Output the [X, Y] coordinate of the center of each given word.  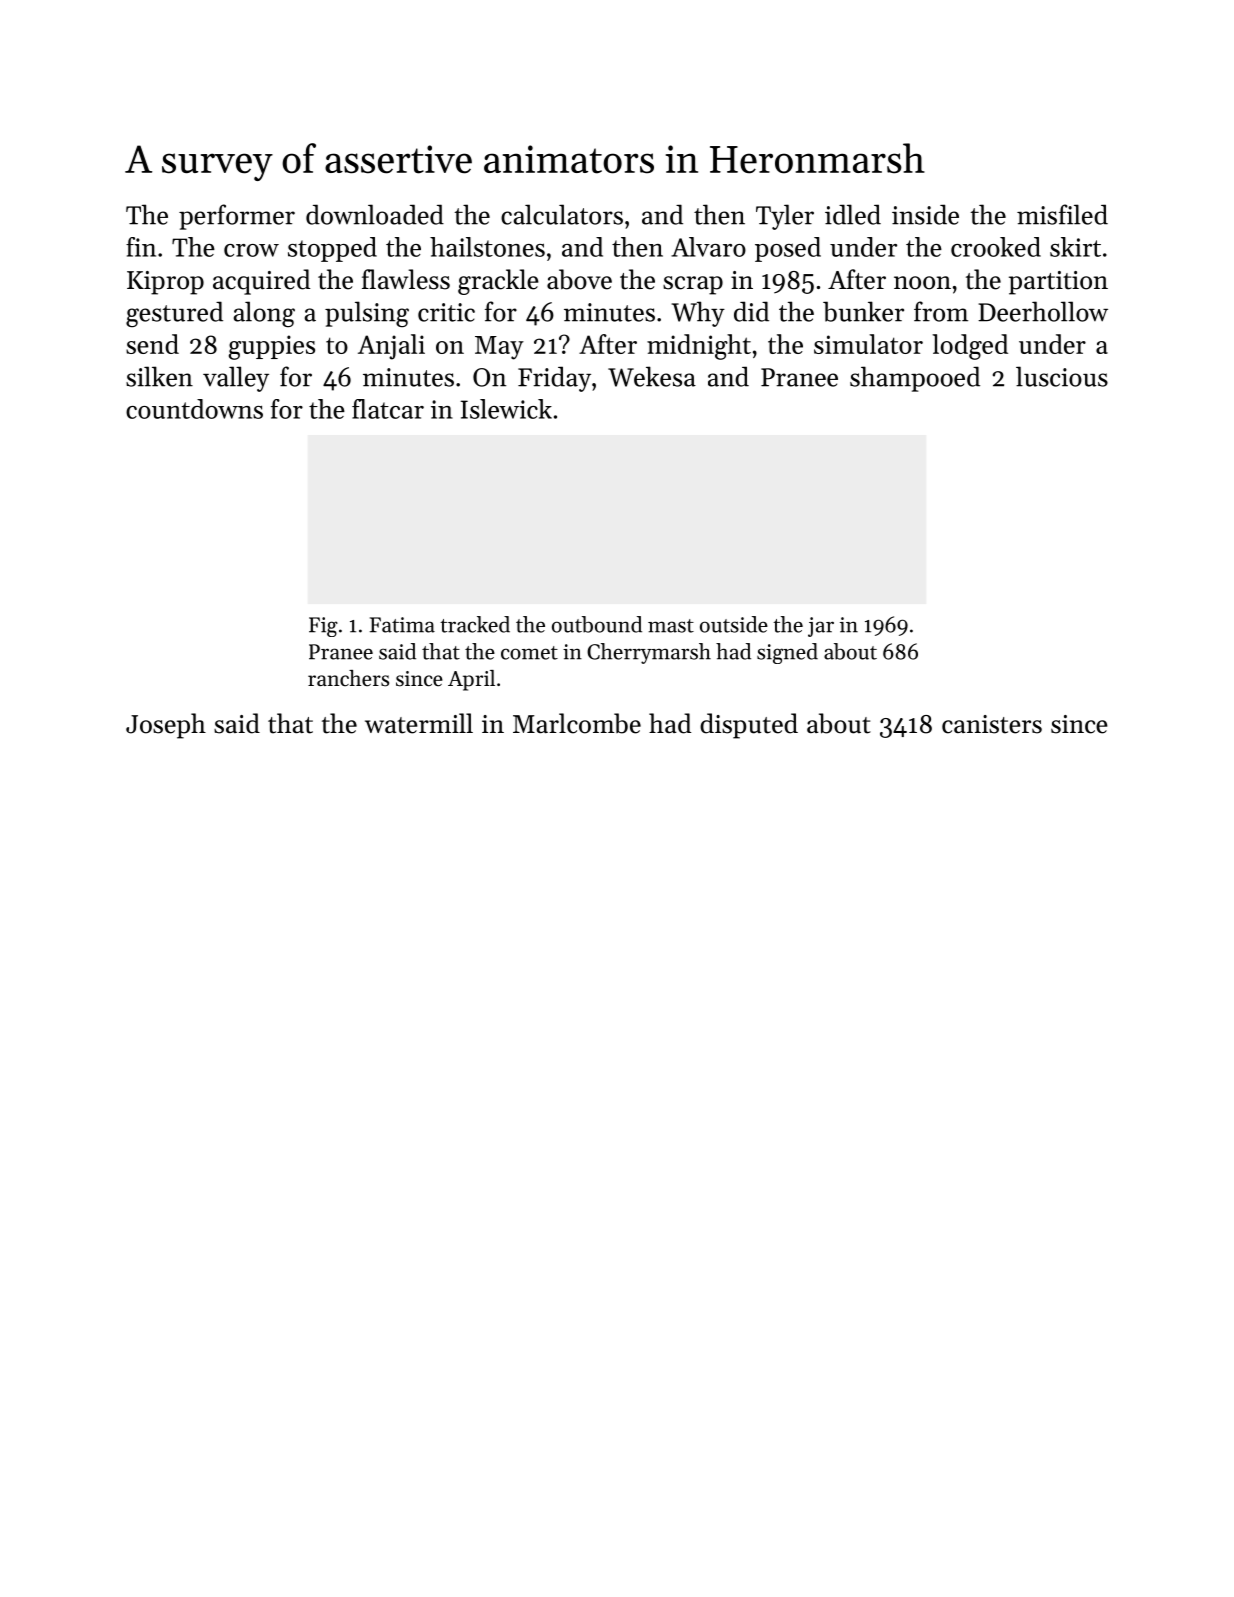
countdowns [194, 409]
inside [925, 214]
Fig [323, 627]
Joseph [166, 726]
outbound [597, 624]
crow [251, 250]
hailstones [487, 247]
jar [821, 627]
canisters [992, 724]
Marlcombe [577, 723]
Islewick [506, 409]
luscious [1062, 376]
